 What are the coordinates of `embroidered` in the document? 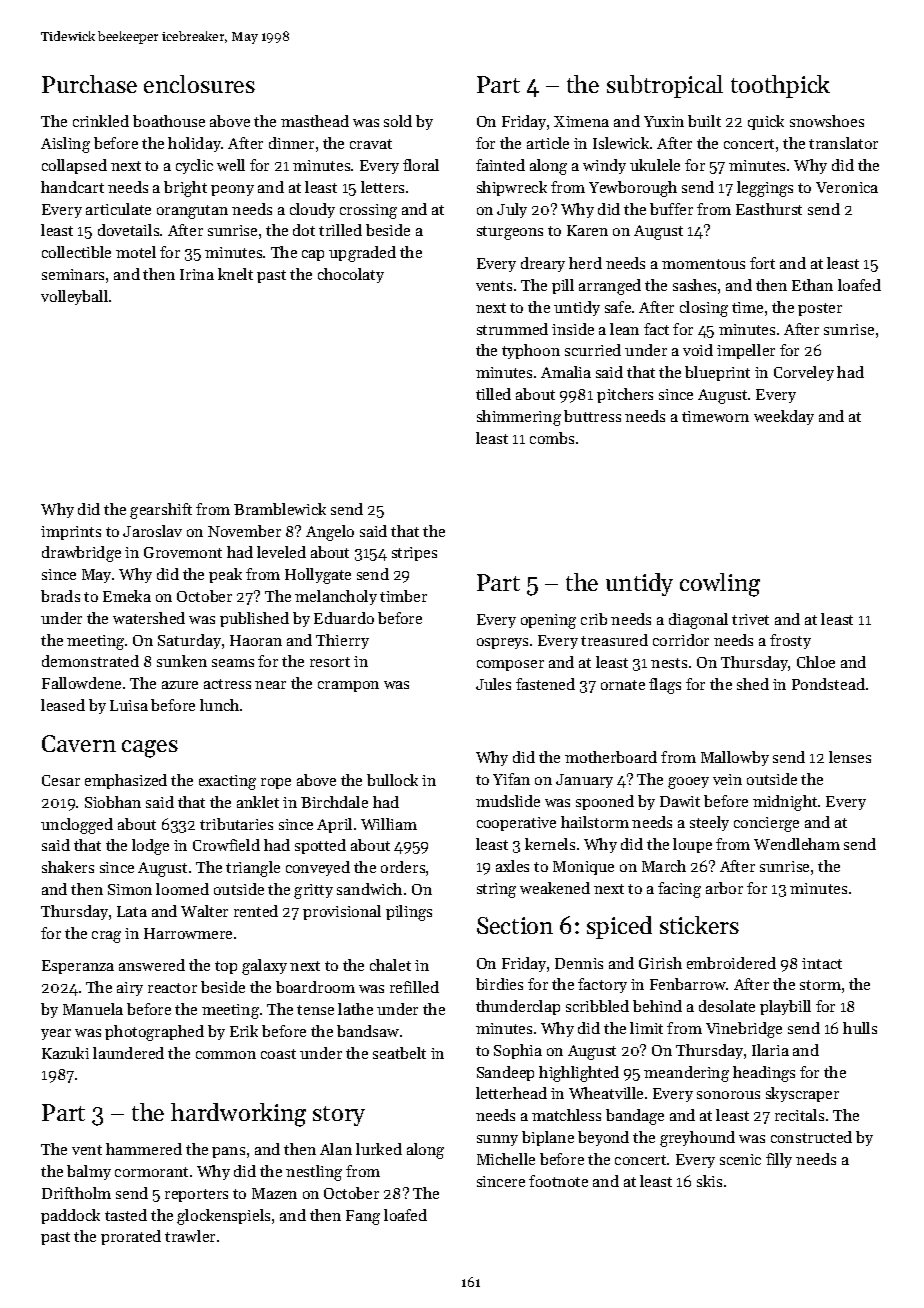 It's located at (731, 963).
